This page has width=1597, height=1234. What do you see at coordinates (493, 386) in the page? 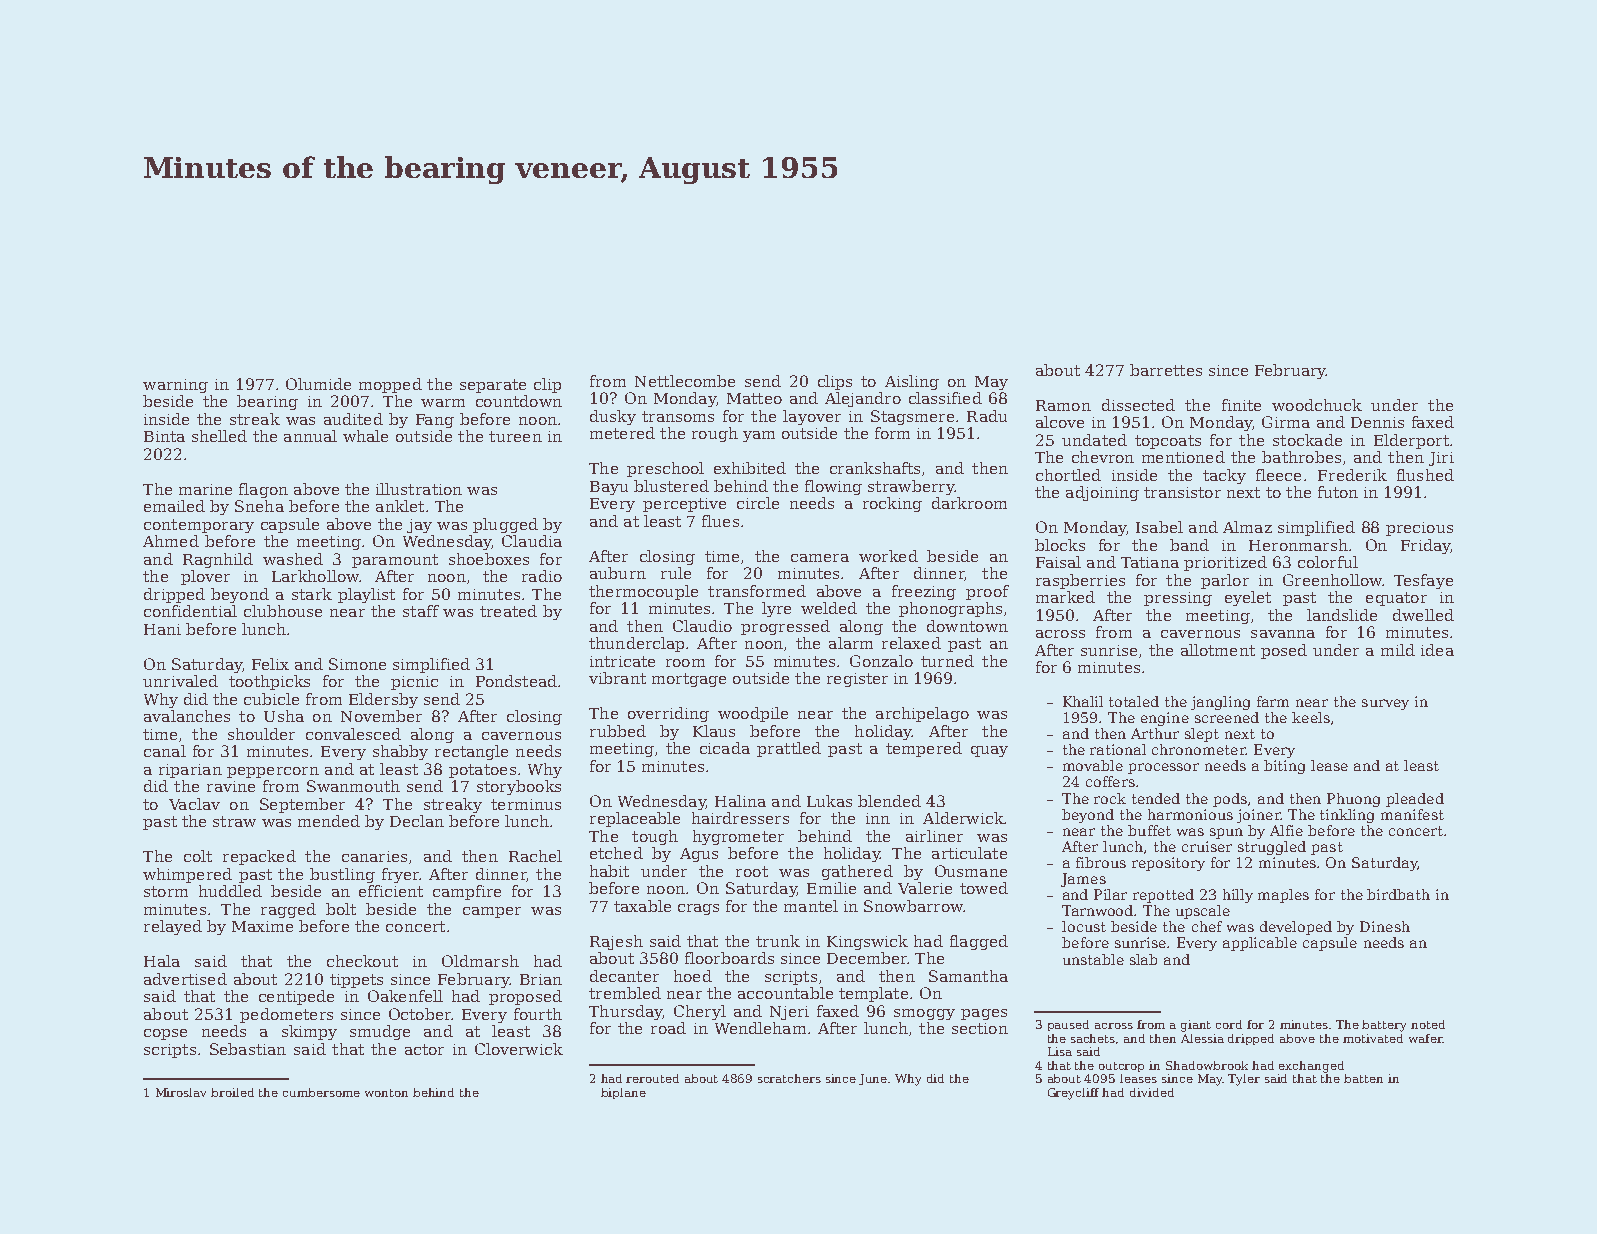
I see `separate` at bounding box center [493, 386].
